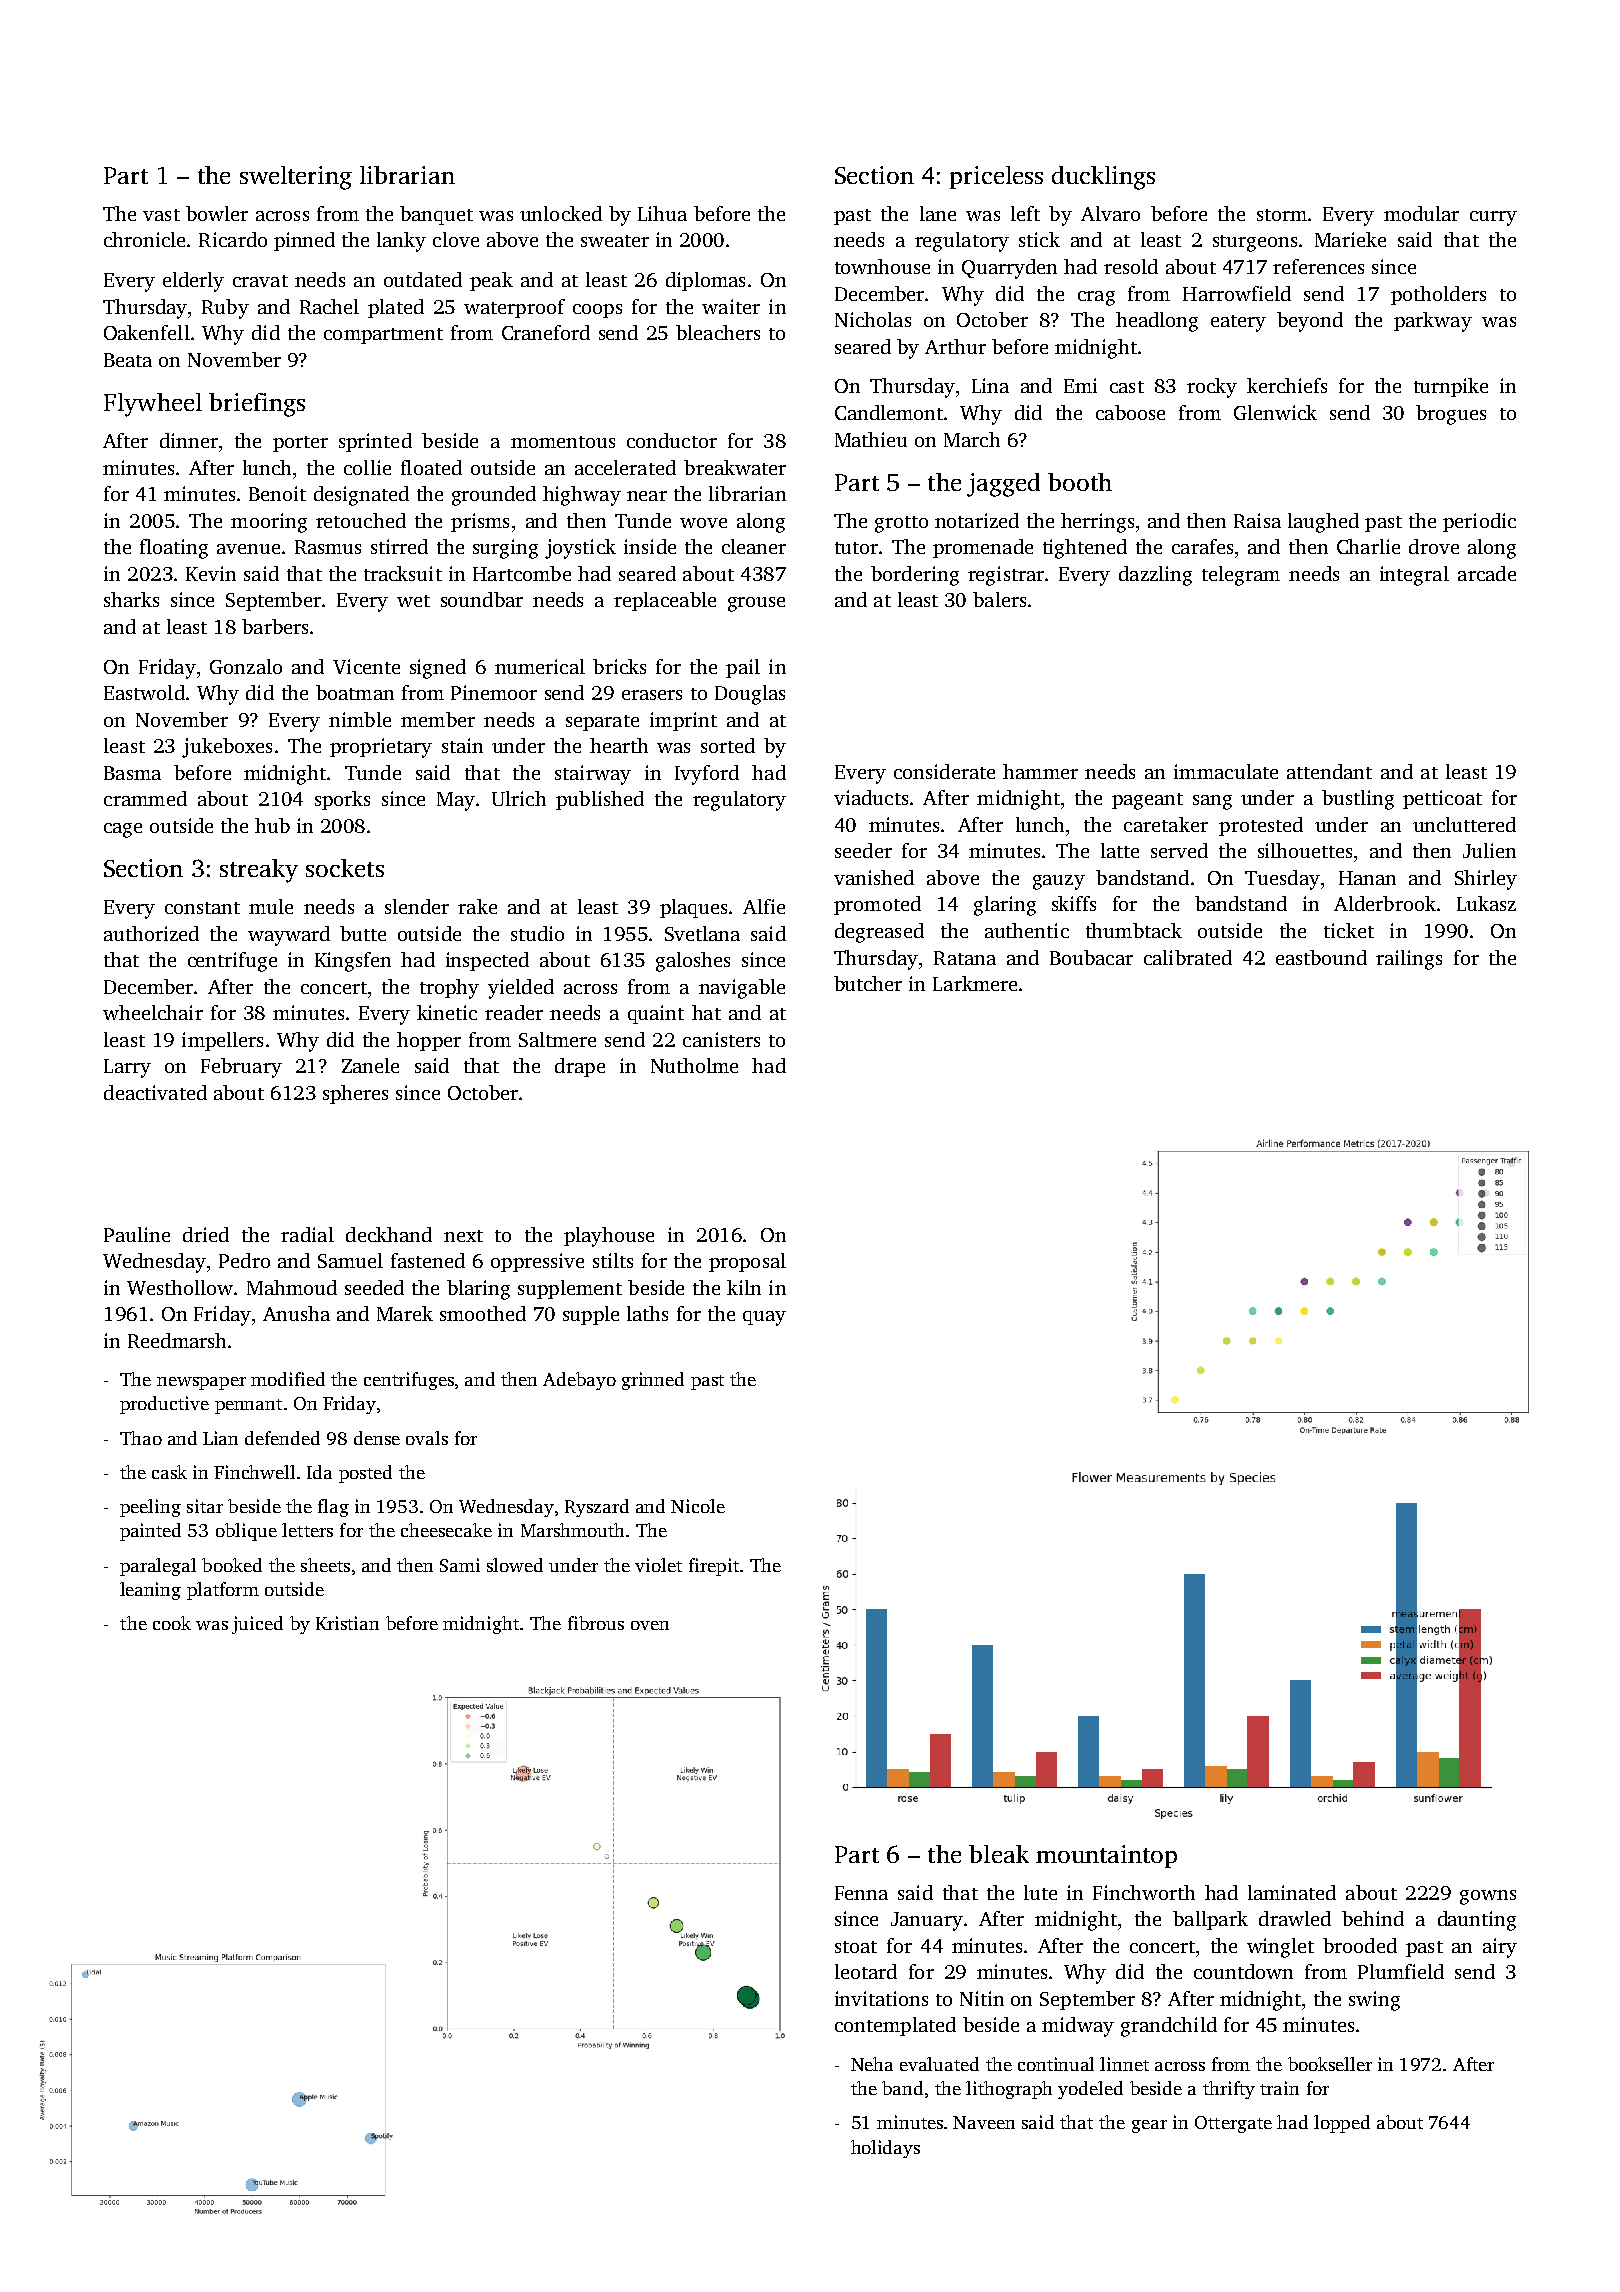  I want to click on Neha, so click(872, 2064).
